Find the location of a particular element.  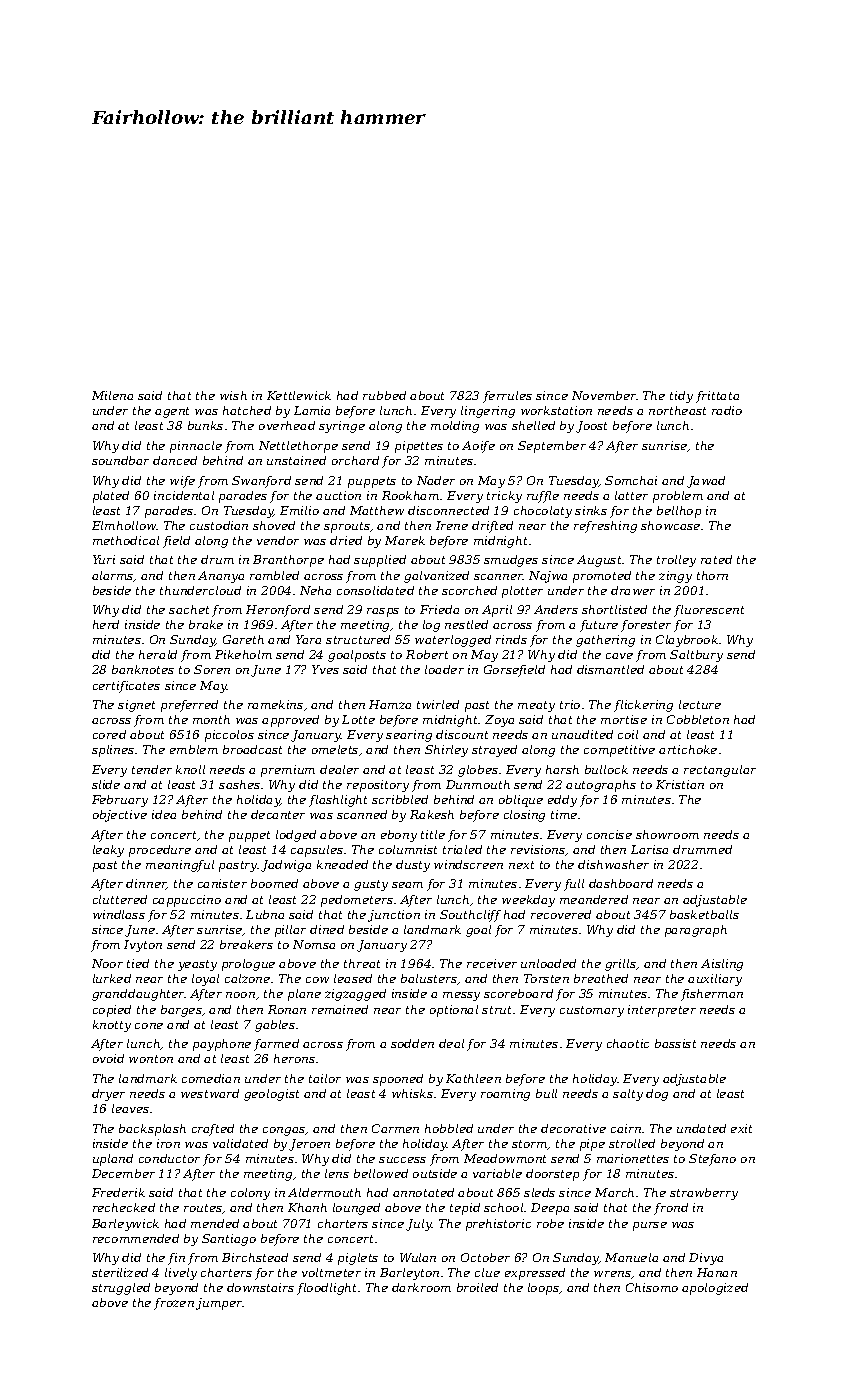

lively is located at coordinates (181, 1274).
